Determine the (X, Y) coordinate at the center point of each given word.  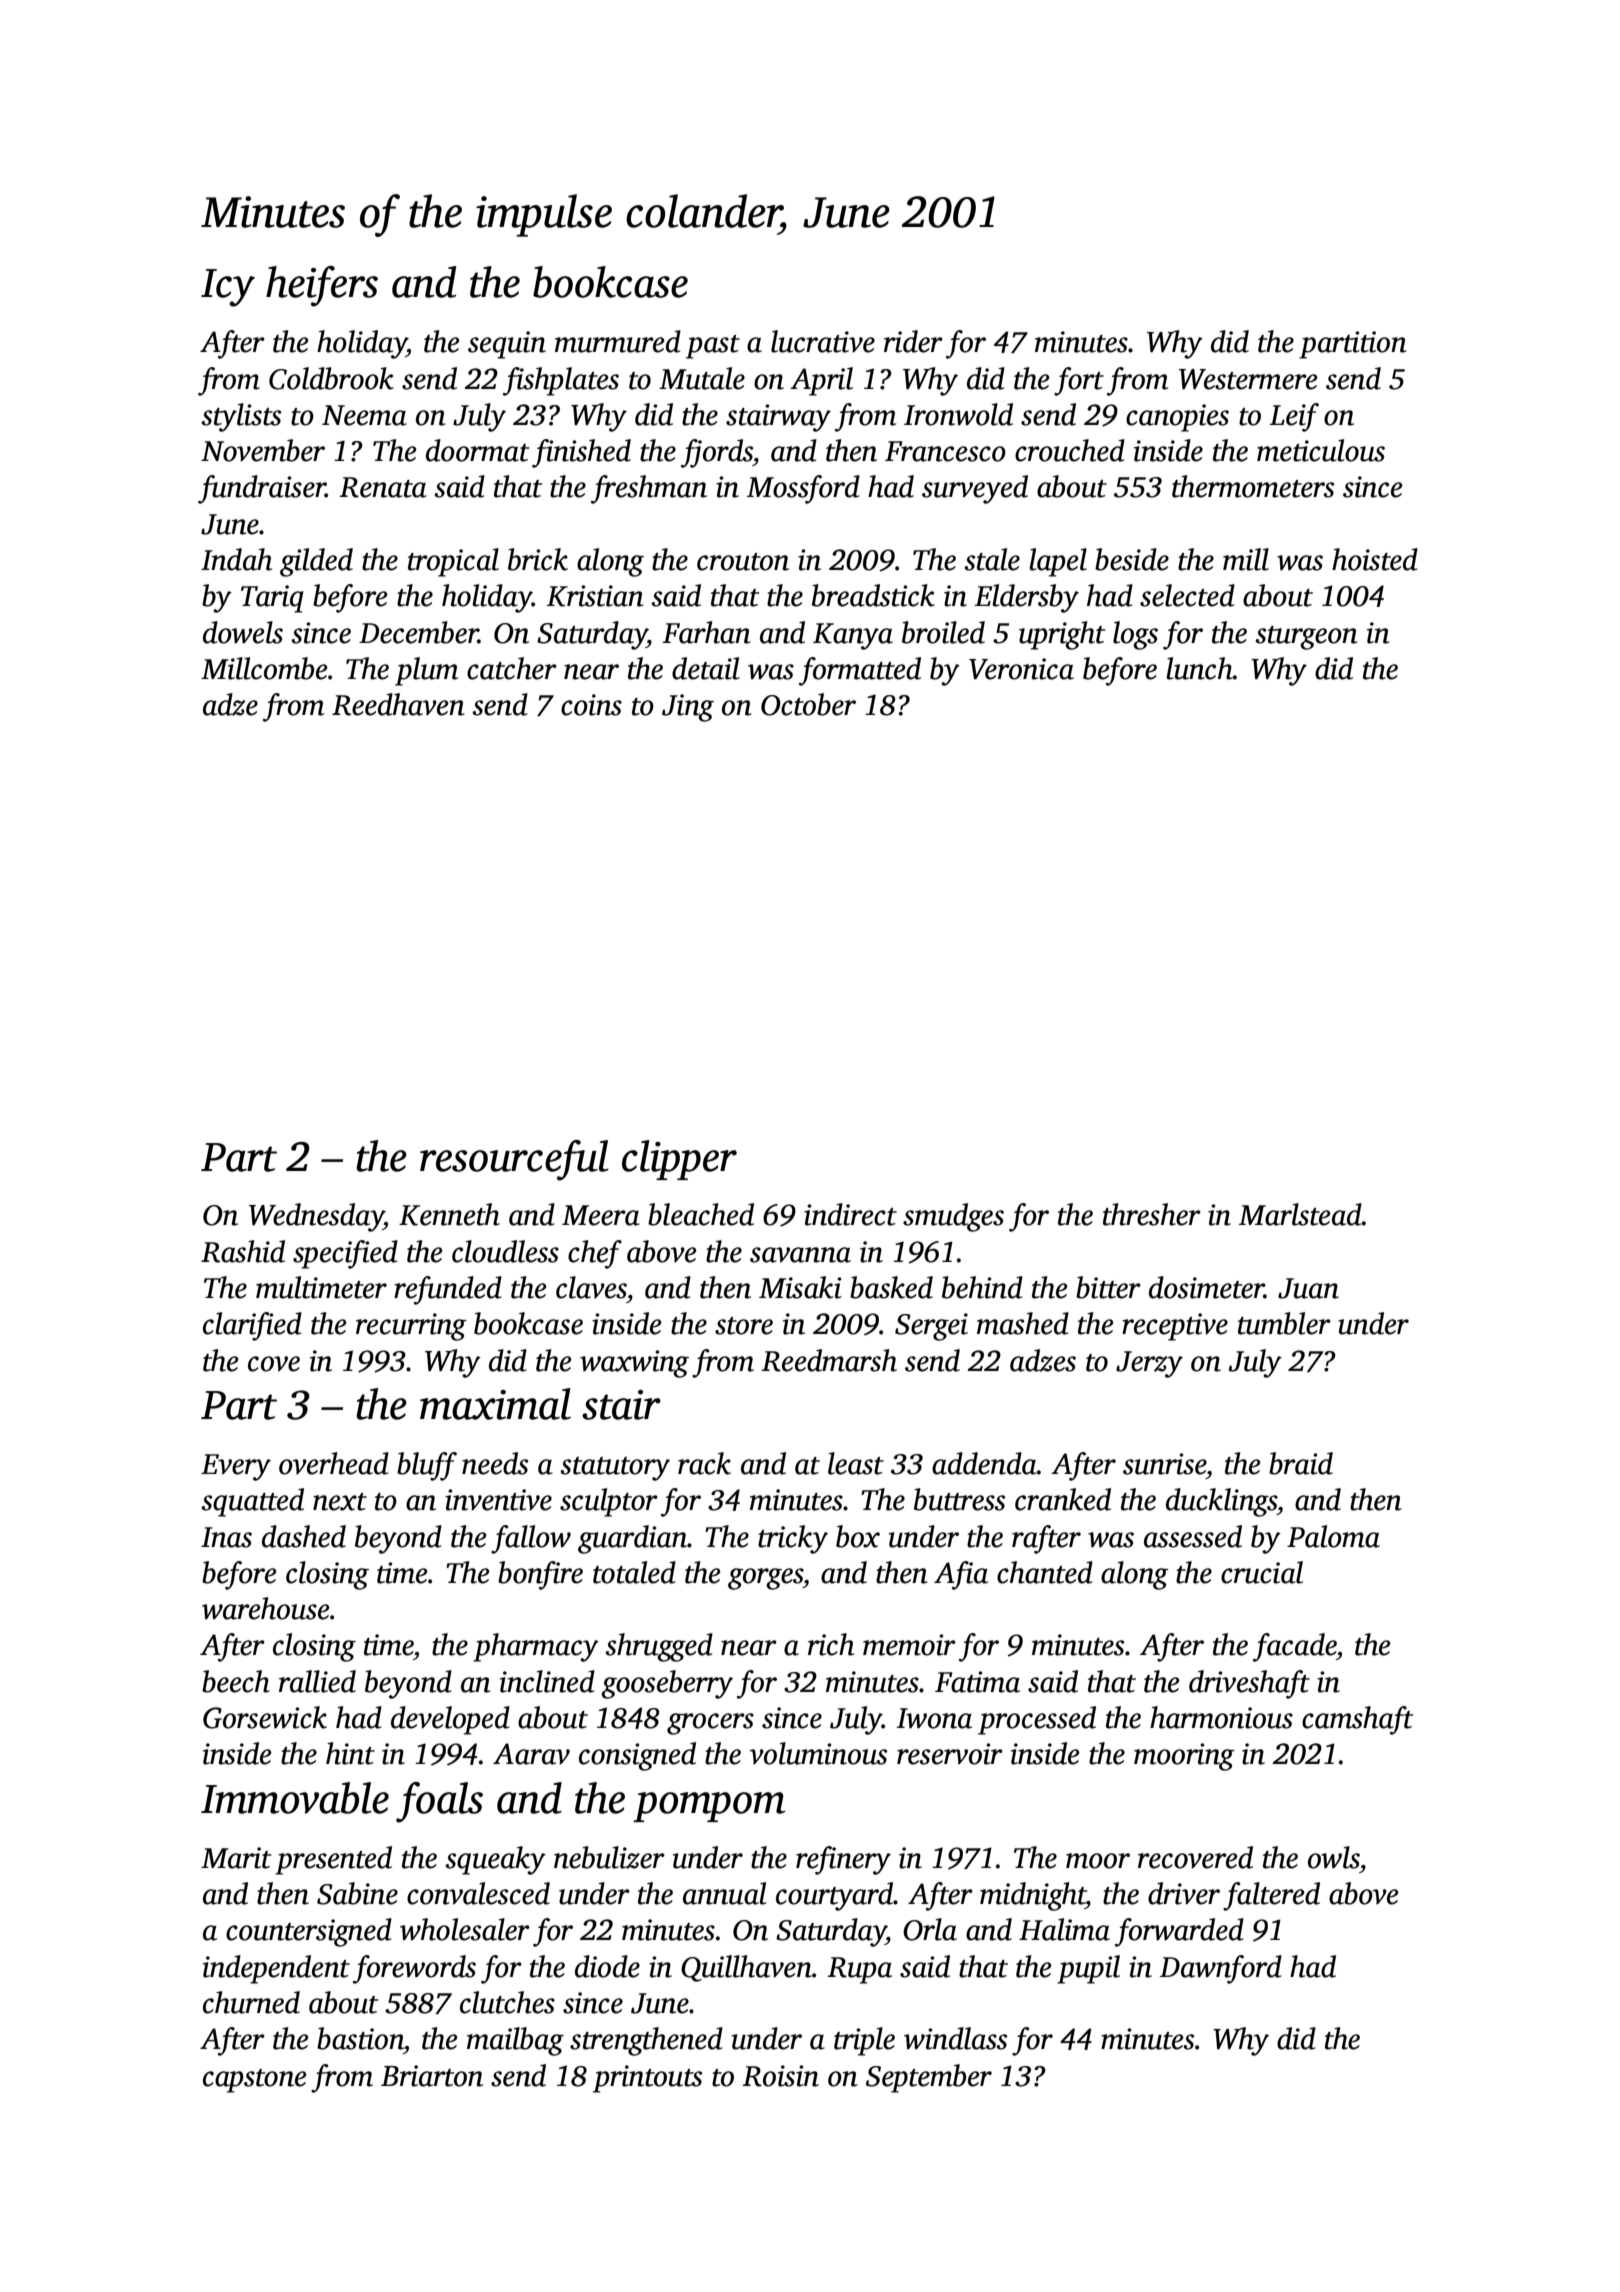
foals (439, 1802)
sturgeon (1306, 638)
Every (236, 1467)
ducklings (1221, 1502)
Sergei (931, 1327)
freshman (649, 489)
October (808, 704)
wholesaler (465, 1929)
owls (1334, 1857)
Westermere (1248, 379)
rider (913, 341)
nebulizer (609, 1857)
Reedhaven (398, 704)
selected (1187, 595)
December (418, 632)
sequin (507, 345)
